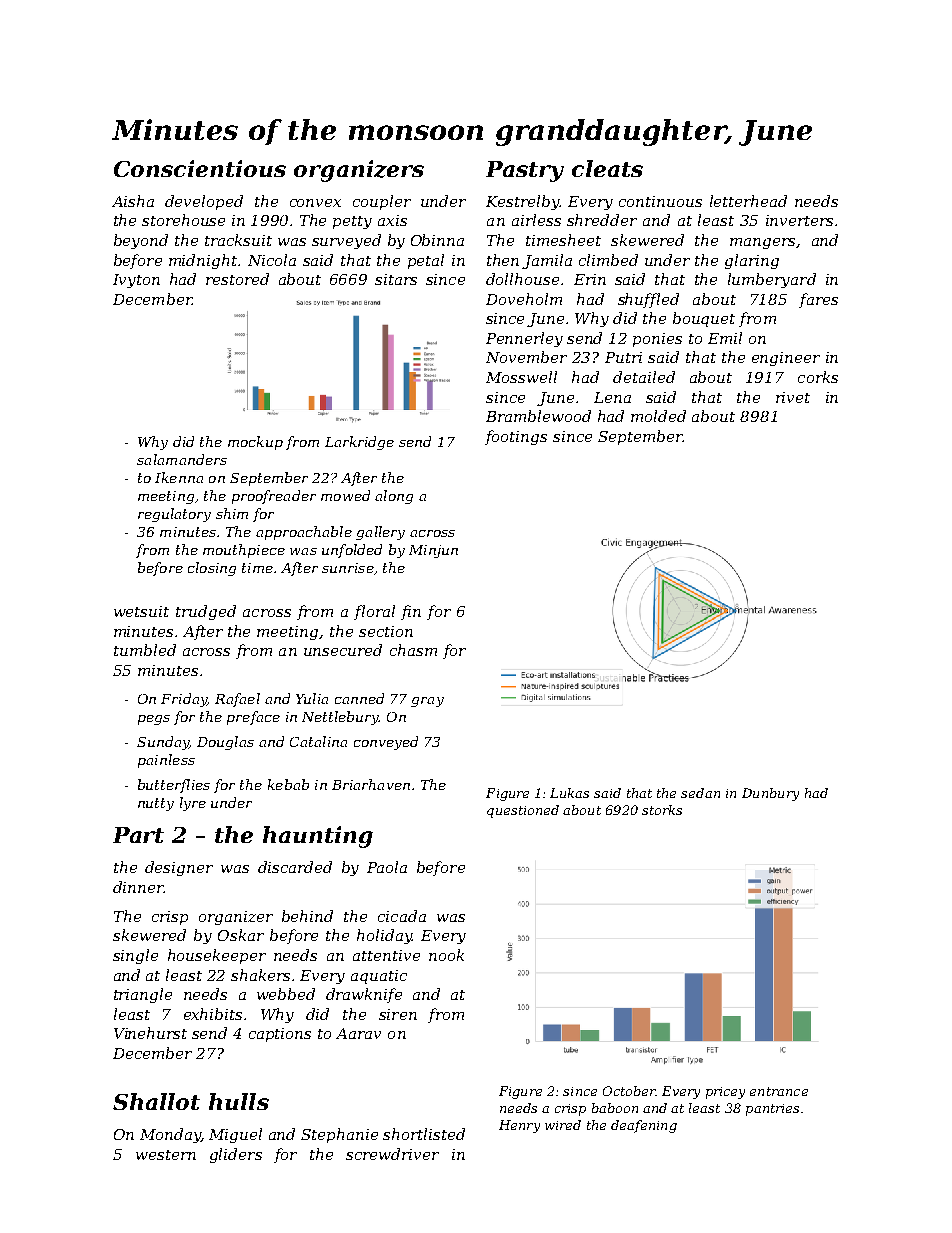 Image resolution: width=952 pixels, height=1233 pixels. Describe the element at coordinates (200, 168) in the image. I see `Conscientious` at that location.
